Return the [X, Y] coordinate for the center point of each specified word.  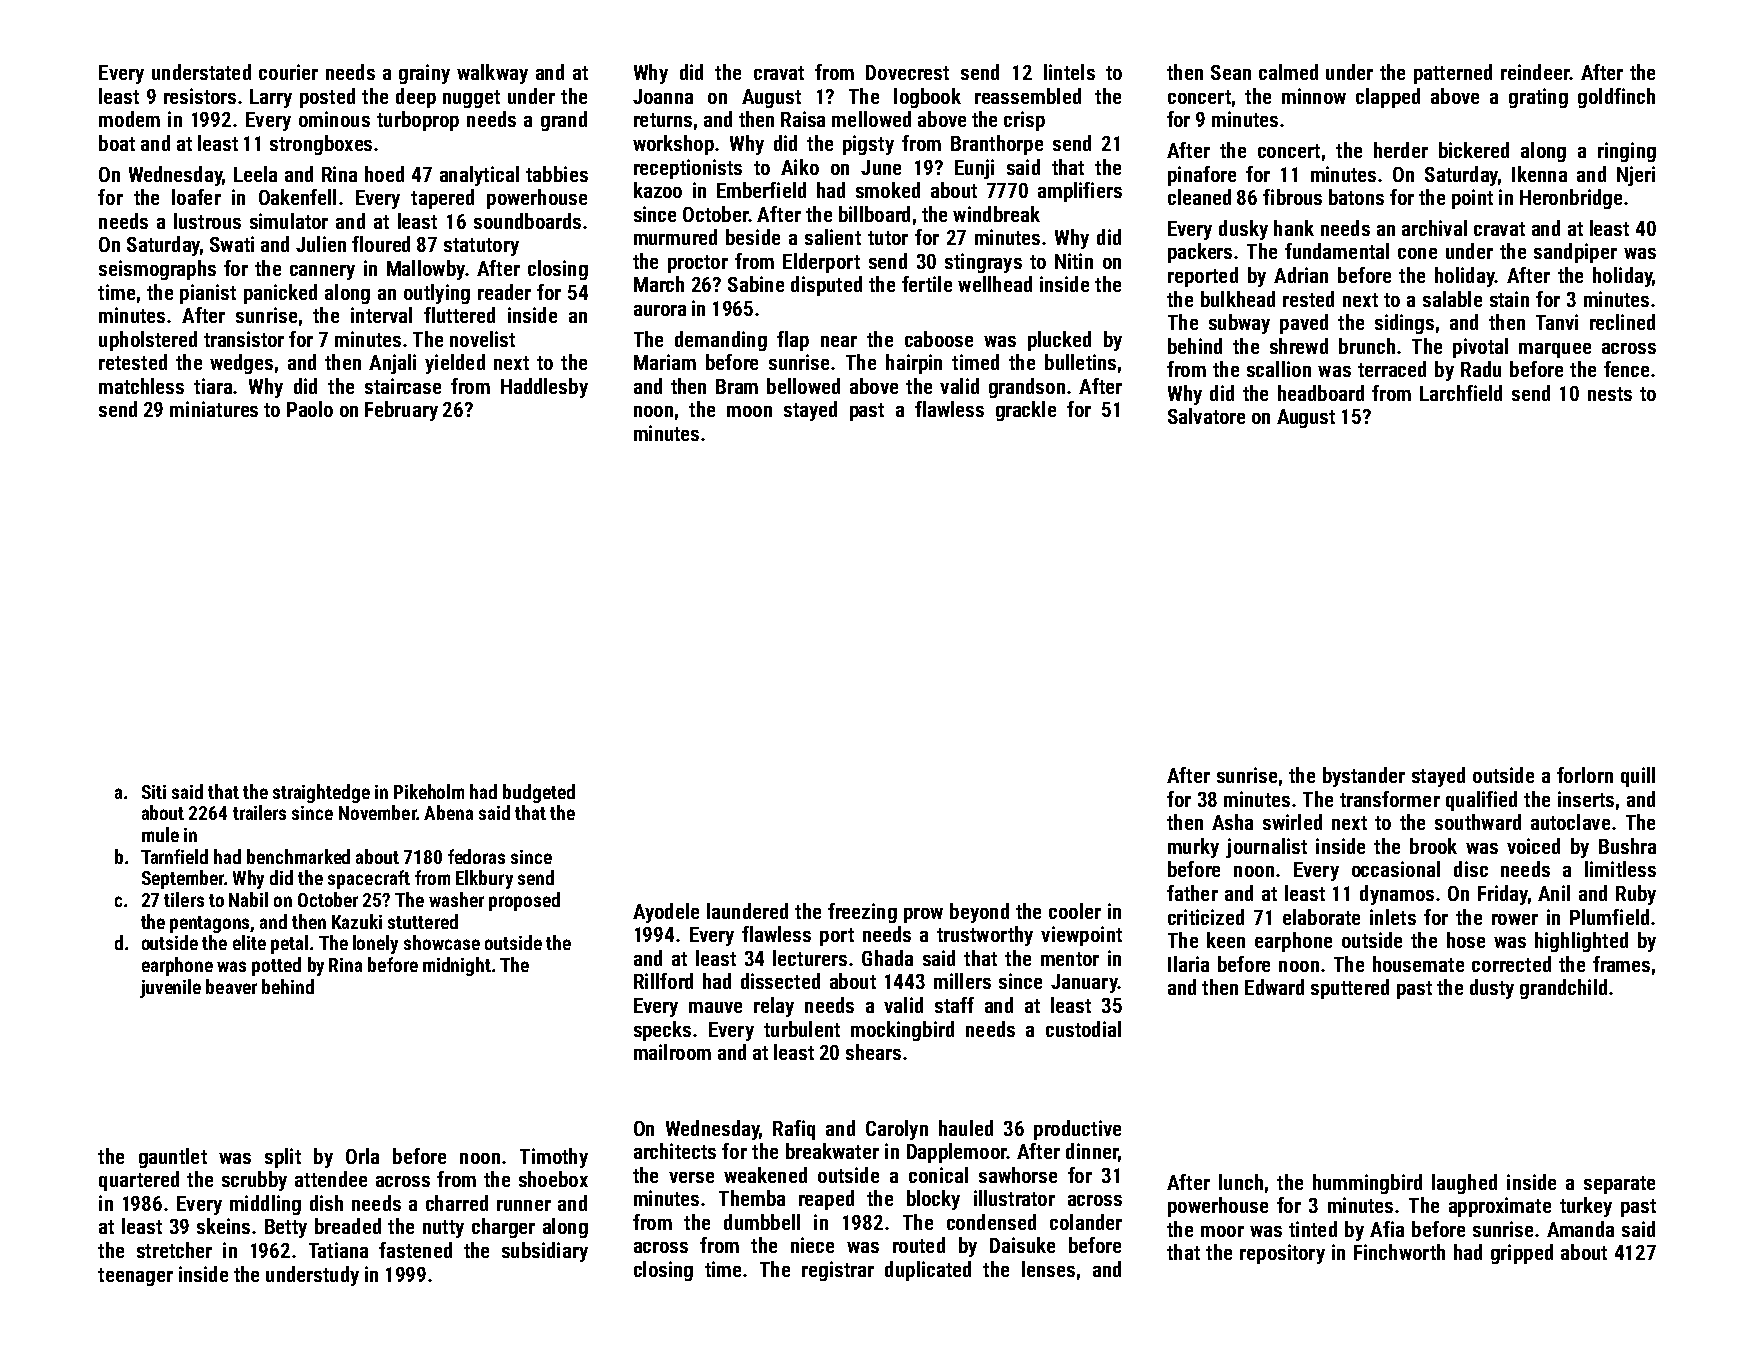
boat [117, 143]
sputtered [1350, 989]
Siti [154, 792]
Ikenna [1539, 174]
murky [1193, 848]
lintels [1069, 72]
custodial [1083, 1029]
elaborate [1321, 917]
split [283, 1158]
